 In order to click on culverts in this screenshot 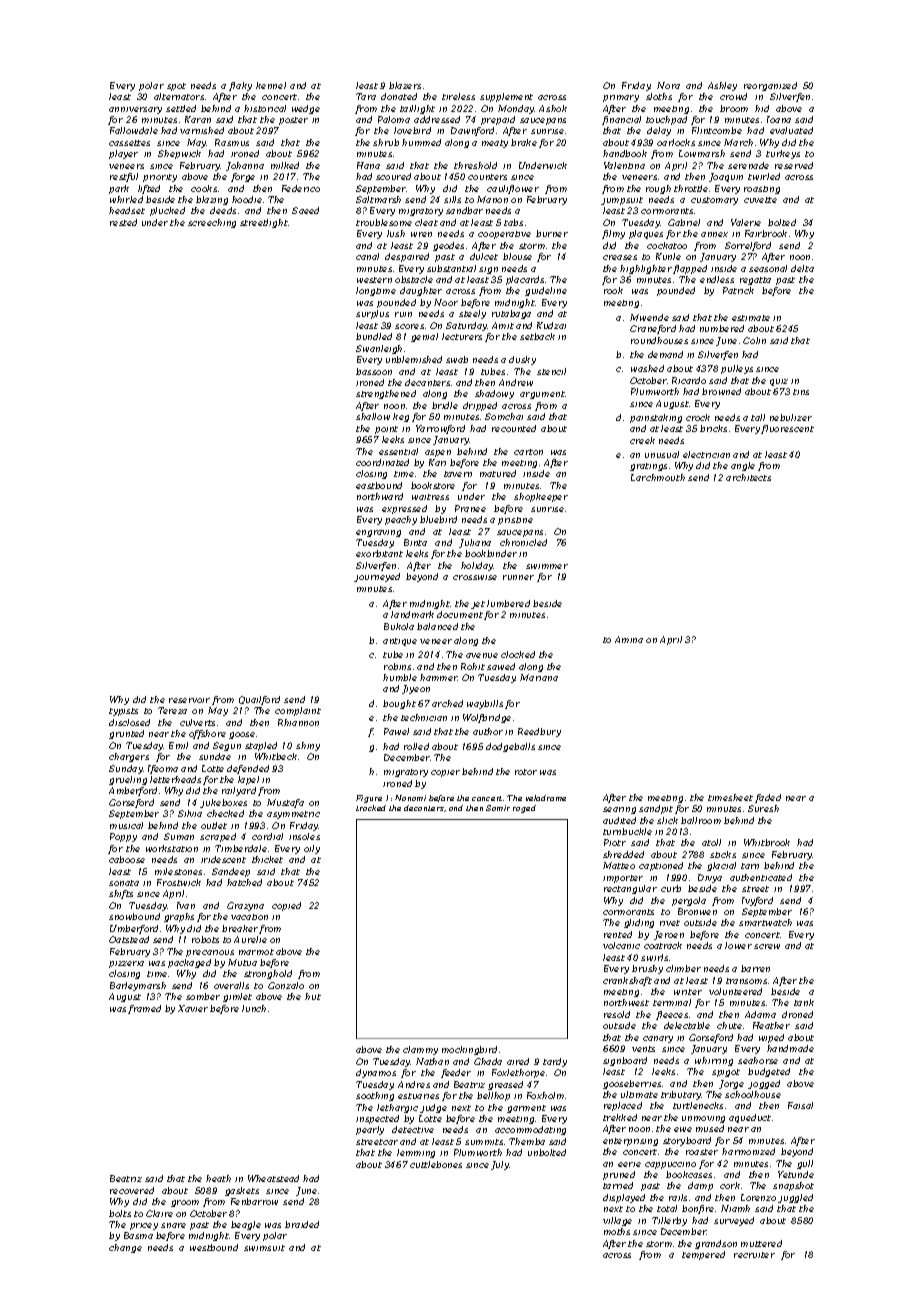, I will do `click(197, 722)`.
